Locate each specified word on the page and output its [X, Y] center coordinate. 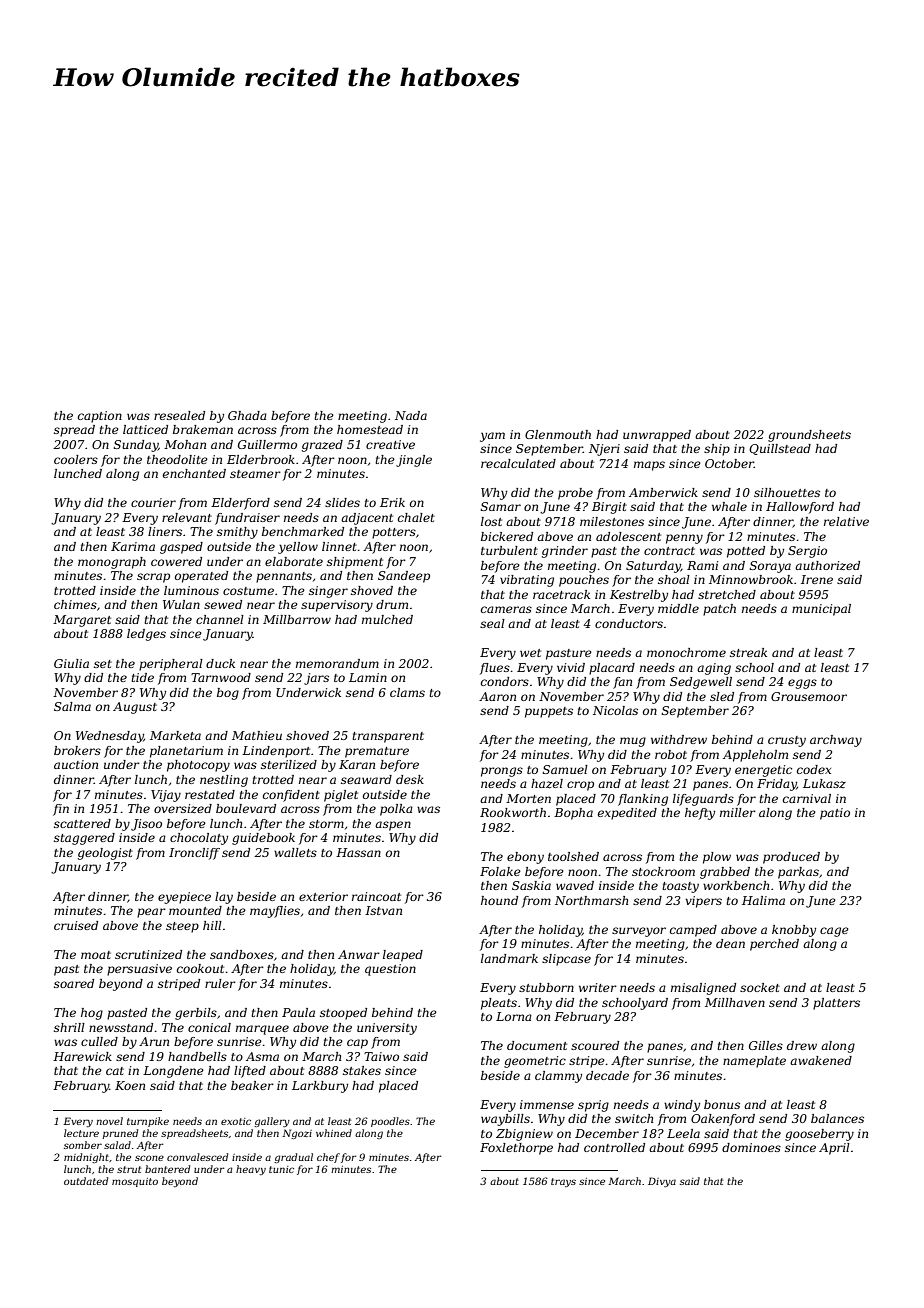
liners [165, 531]
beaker [252, 1085]
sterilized [289, 764]
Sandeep [404, 577]
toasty [680, 887]
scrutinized [148, 954]
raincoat [376, 896]
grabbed [725, 873]
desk [410, 779]
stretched [727, 594]
